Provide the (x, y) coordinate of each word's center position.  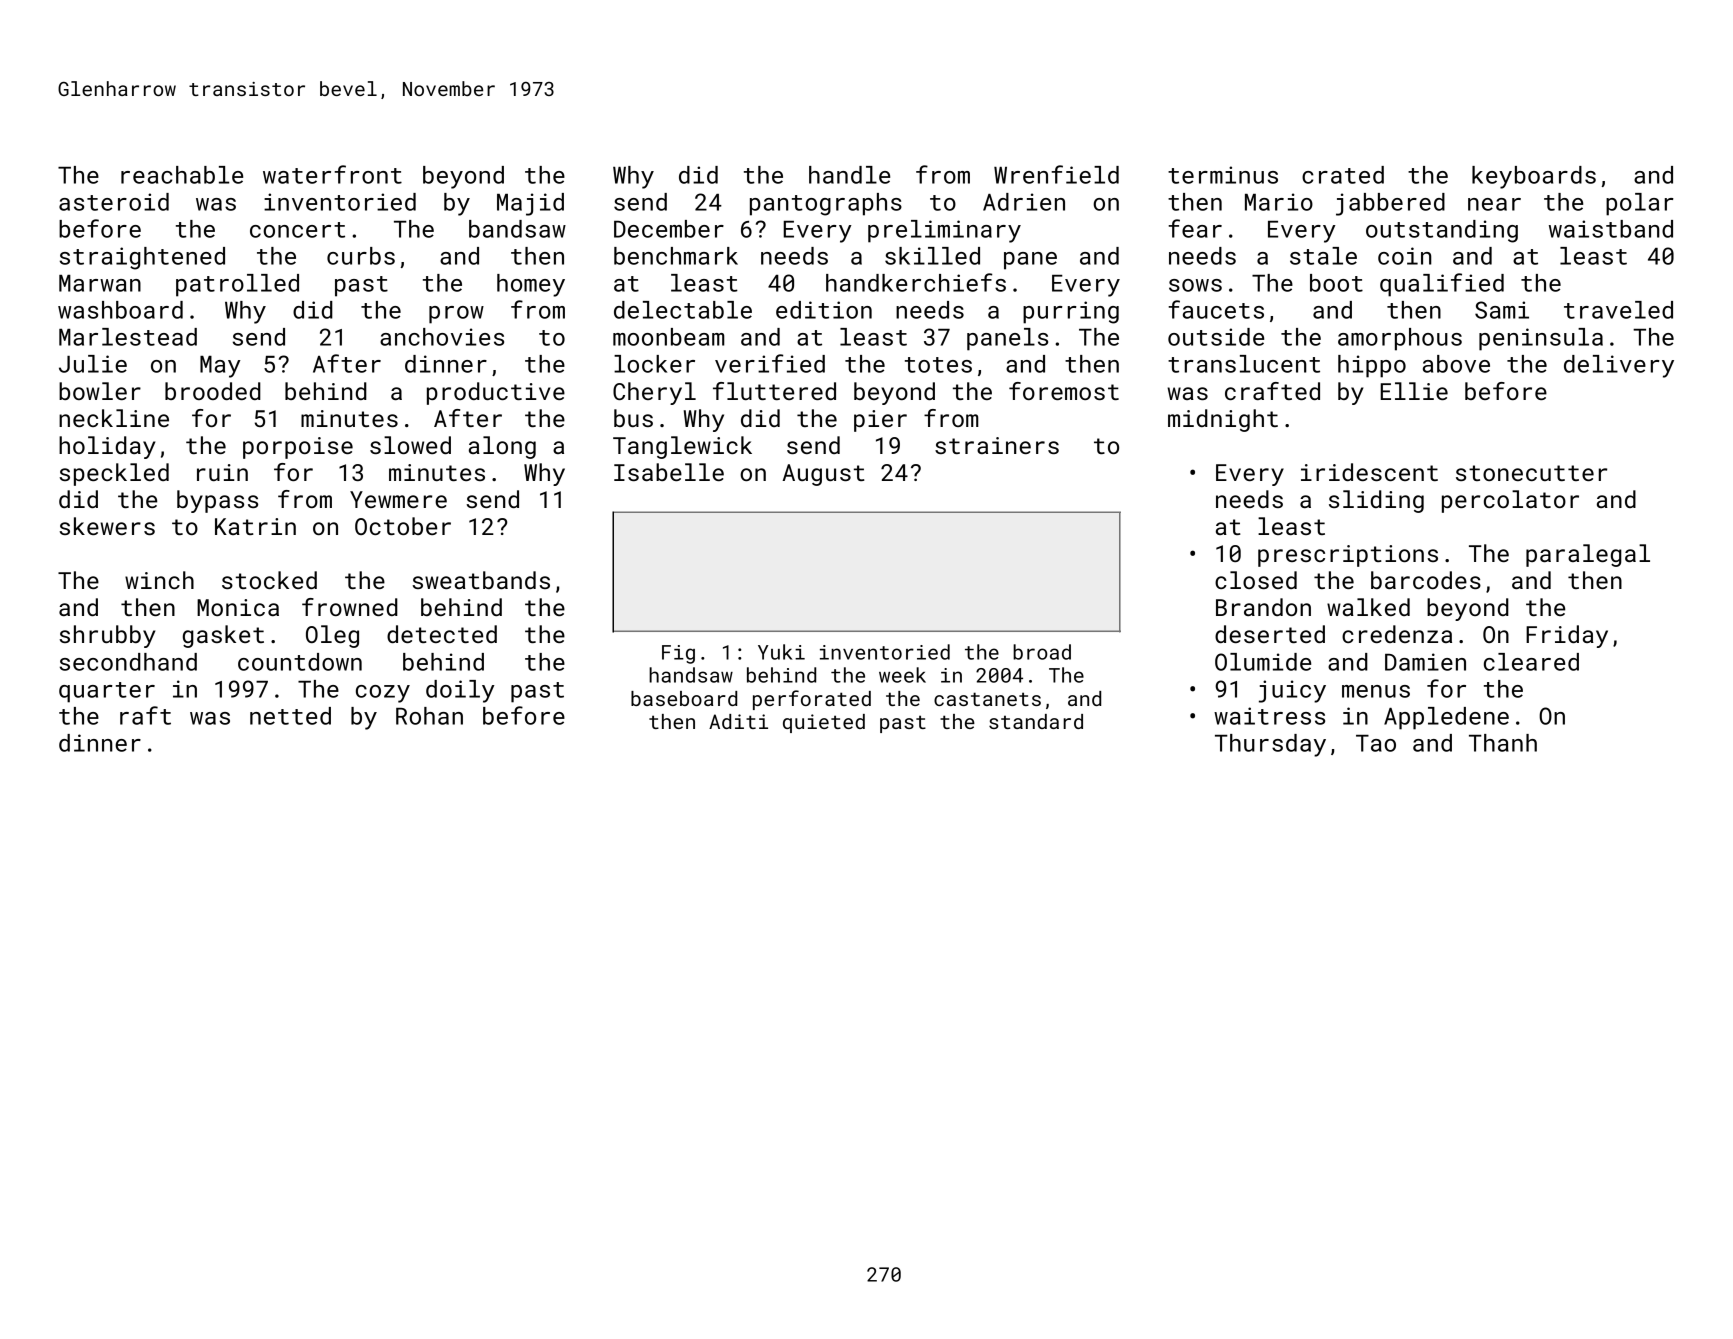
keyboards (1534, 177)
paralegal (1588, 555)
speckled (114, 474)
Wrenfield (1056, 174)
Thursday (1270, 745)
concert (297, 230)
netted (290, 716)
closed (1256, 580)
